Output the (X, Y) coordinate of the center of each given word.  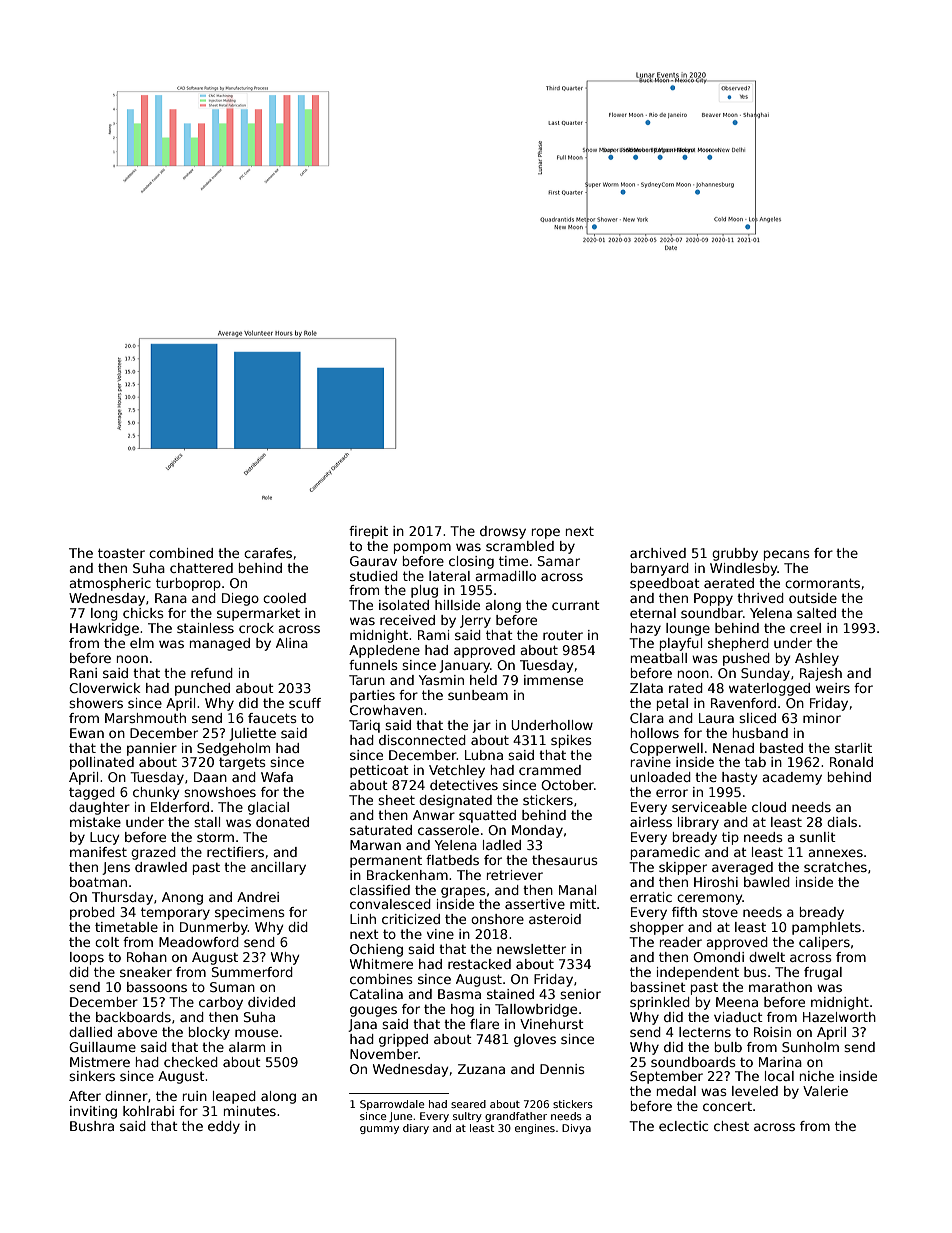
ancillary (278, 868)
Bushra (92, 1126)
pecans (787, 555)
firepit (368, 532)
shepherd (738, 644)
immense (553, 680)
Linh (363, 919)
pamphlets (826, 928)
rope (546, 533)
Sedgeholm (233, 749)
